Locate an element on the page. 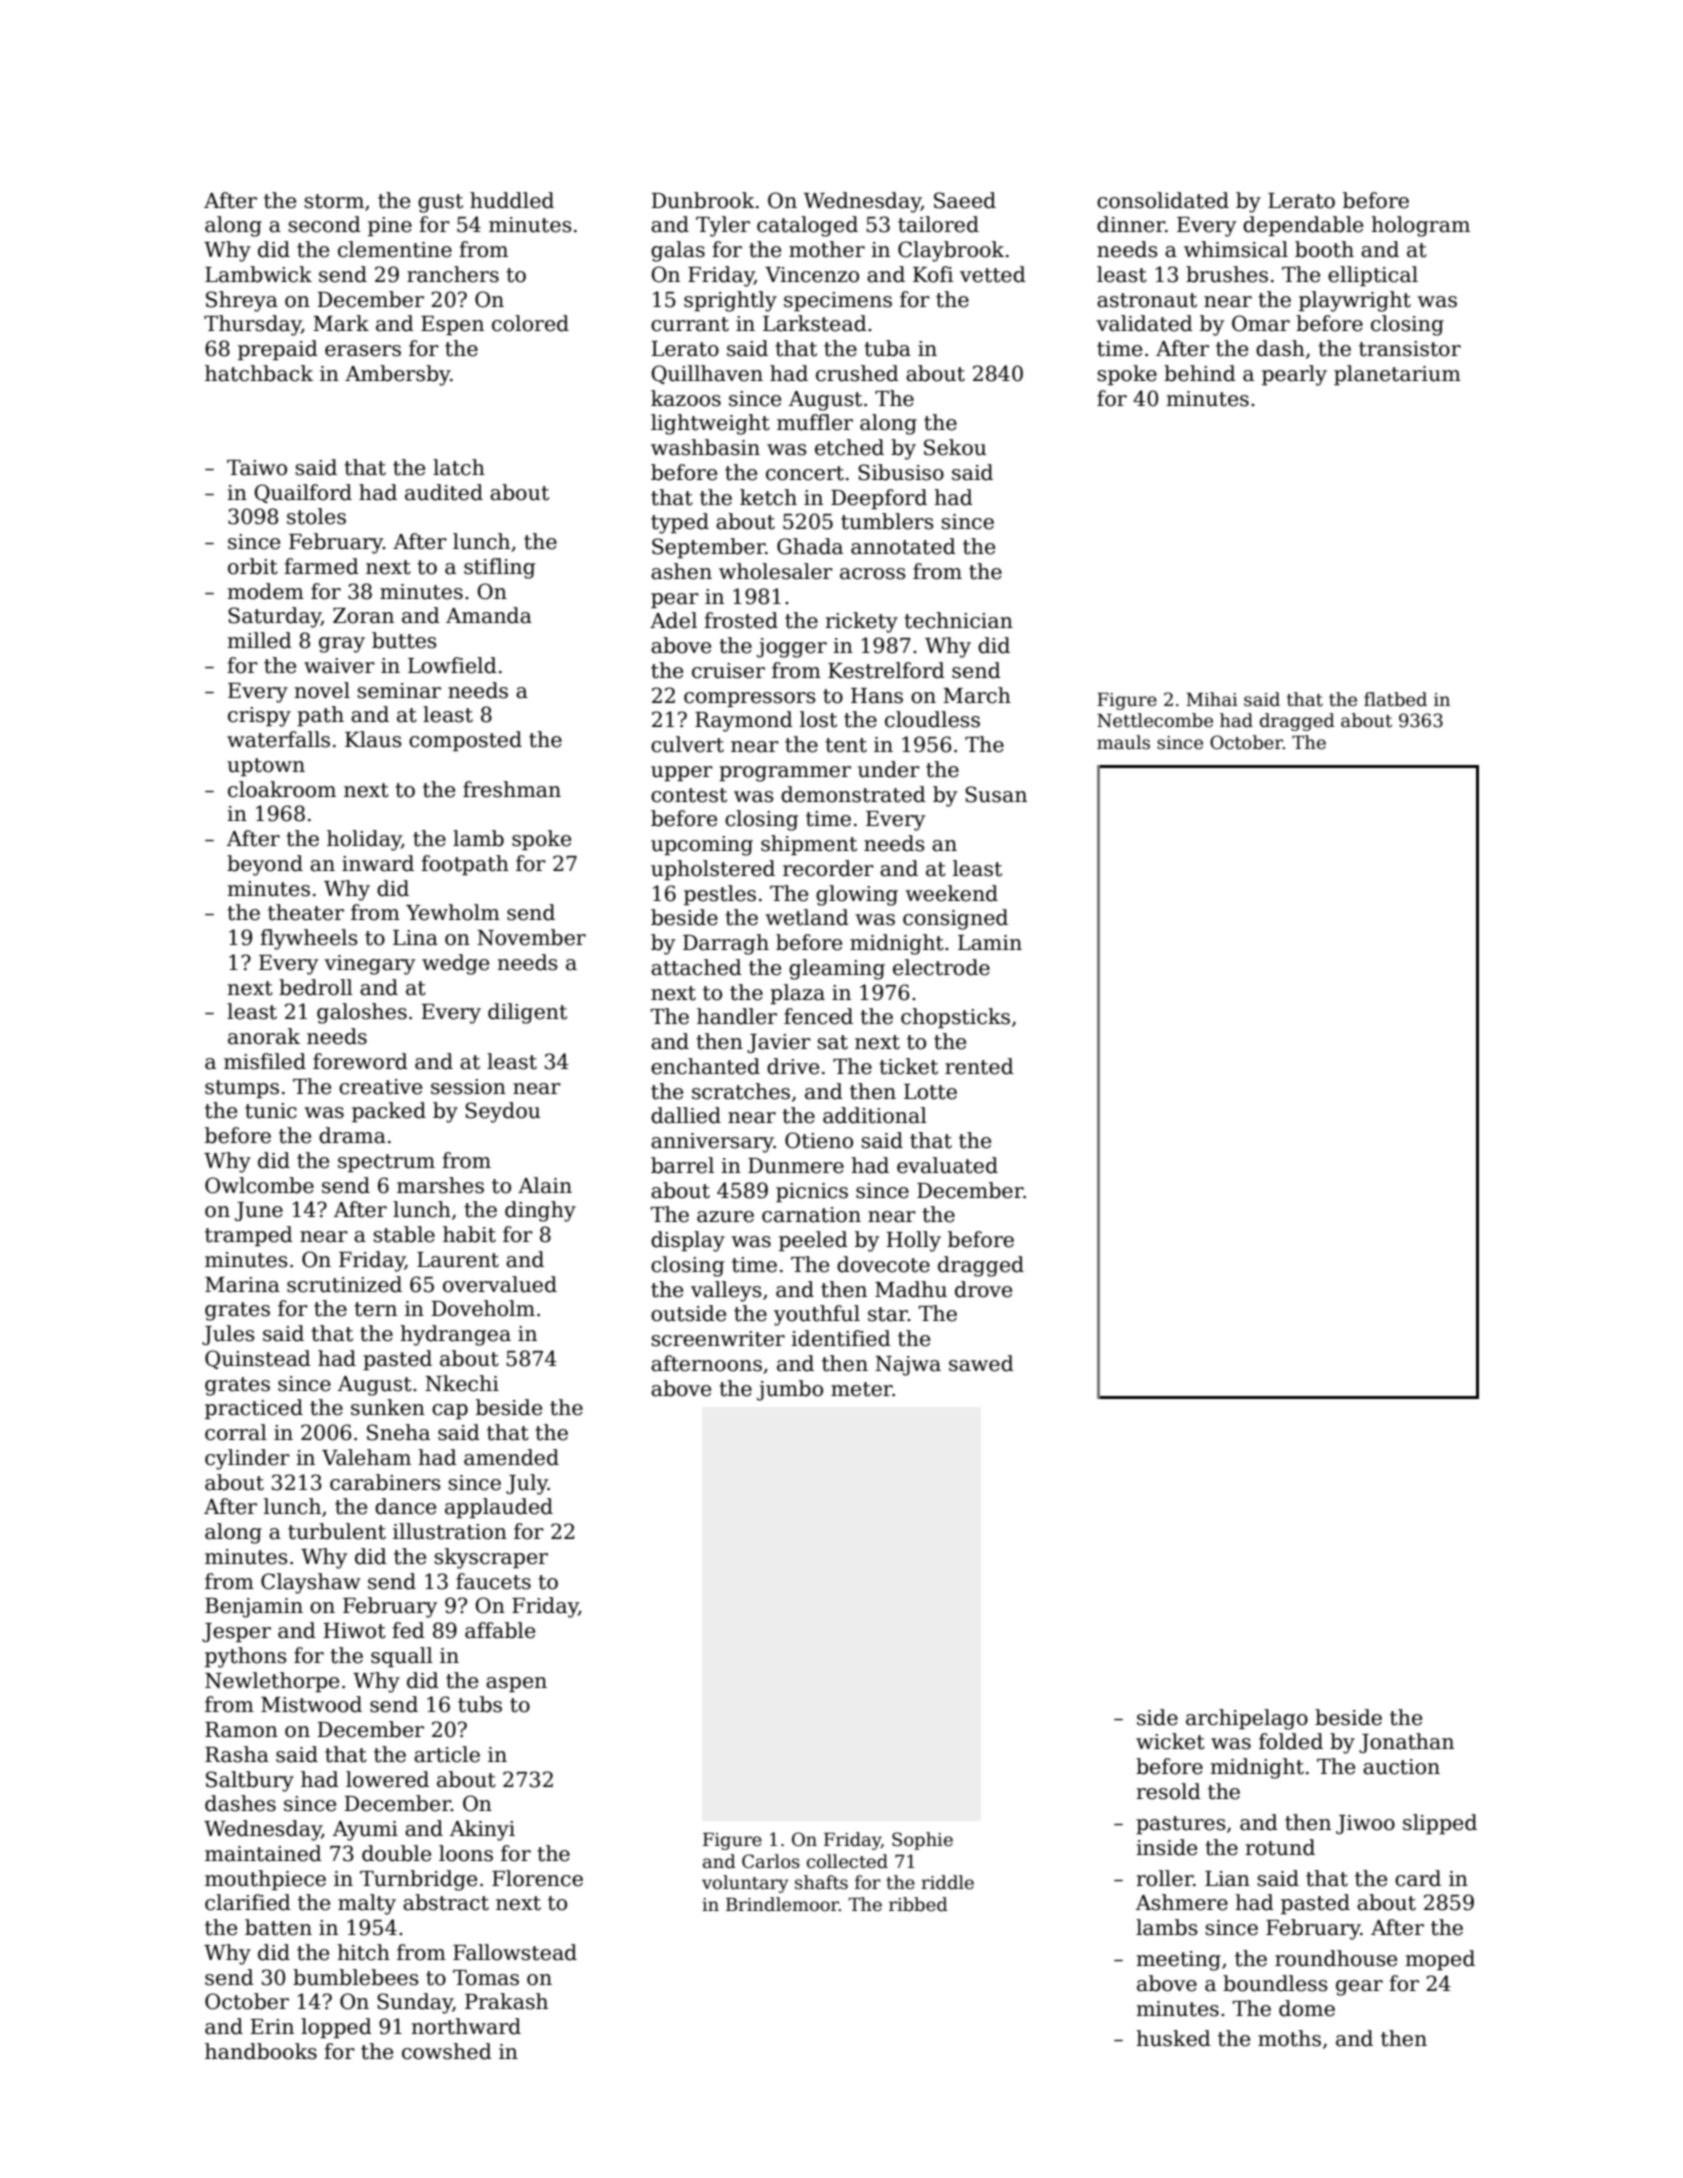 Image resolution: width=1683 pixels, height=2178 pixels. shipment is located at coordinates (809, 845).
